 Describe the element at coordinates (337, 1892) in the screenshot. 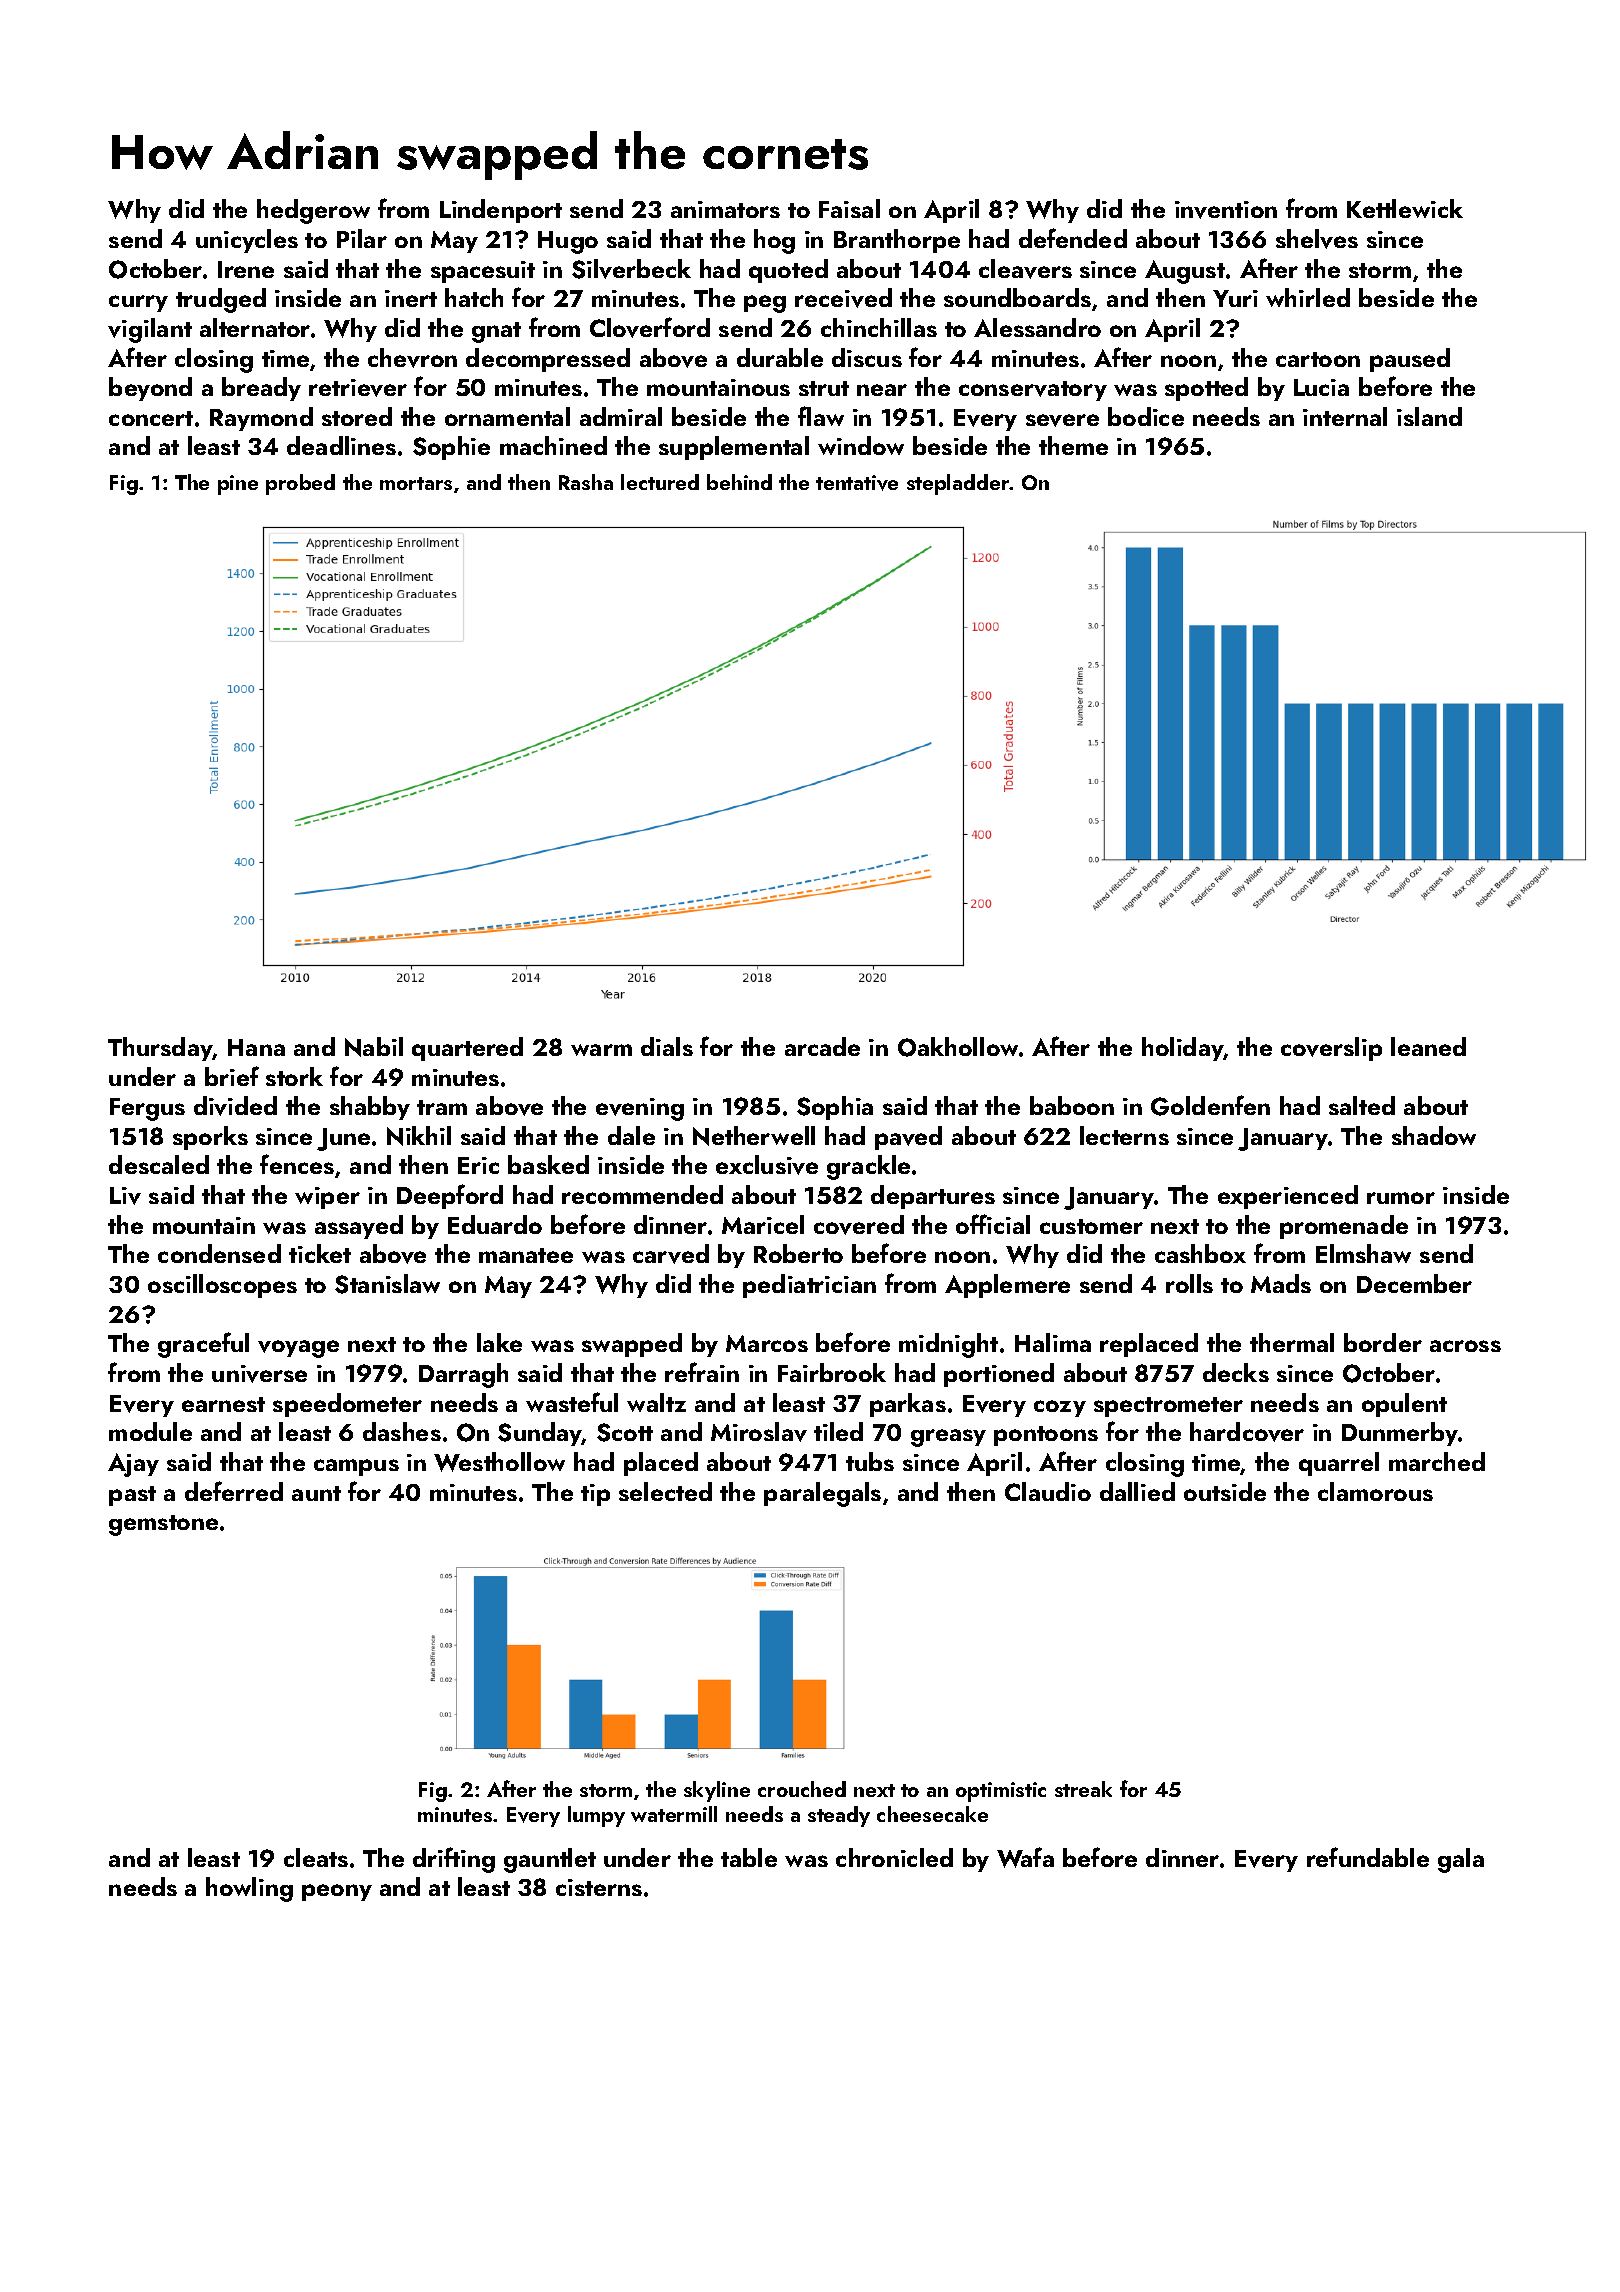

I see `peony` at that location.
